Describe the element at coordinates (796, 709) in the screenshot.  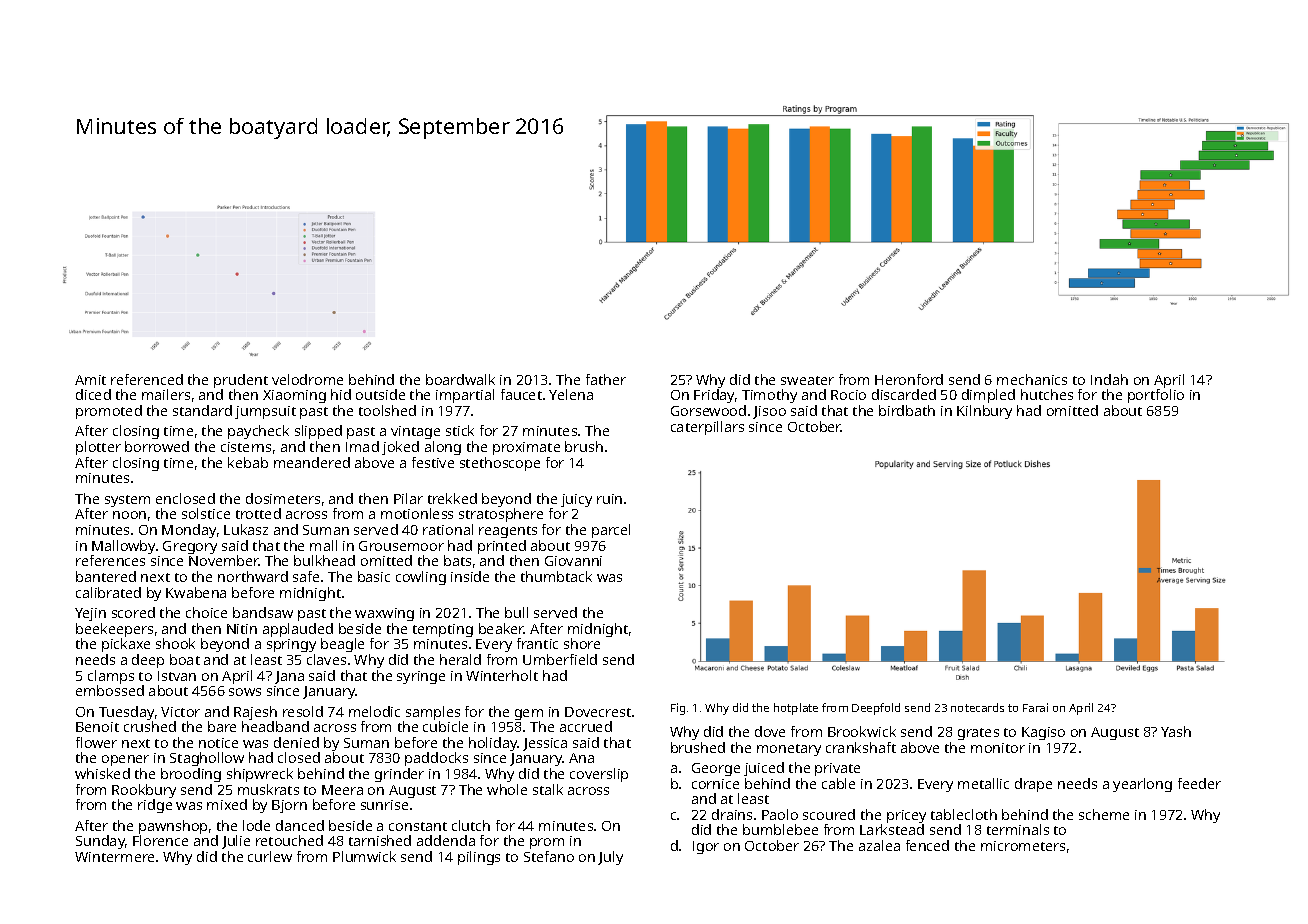
I see `hotplate` at that location.
